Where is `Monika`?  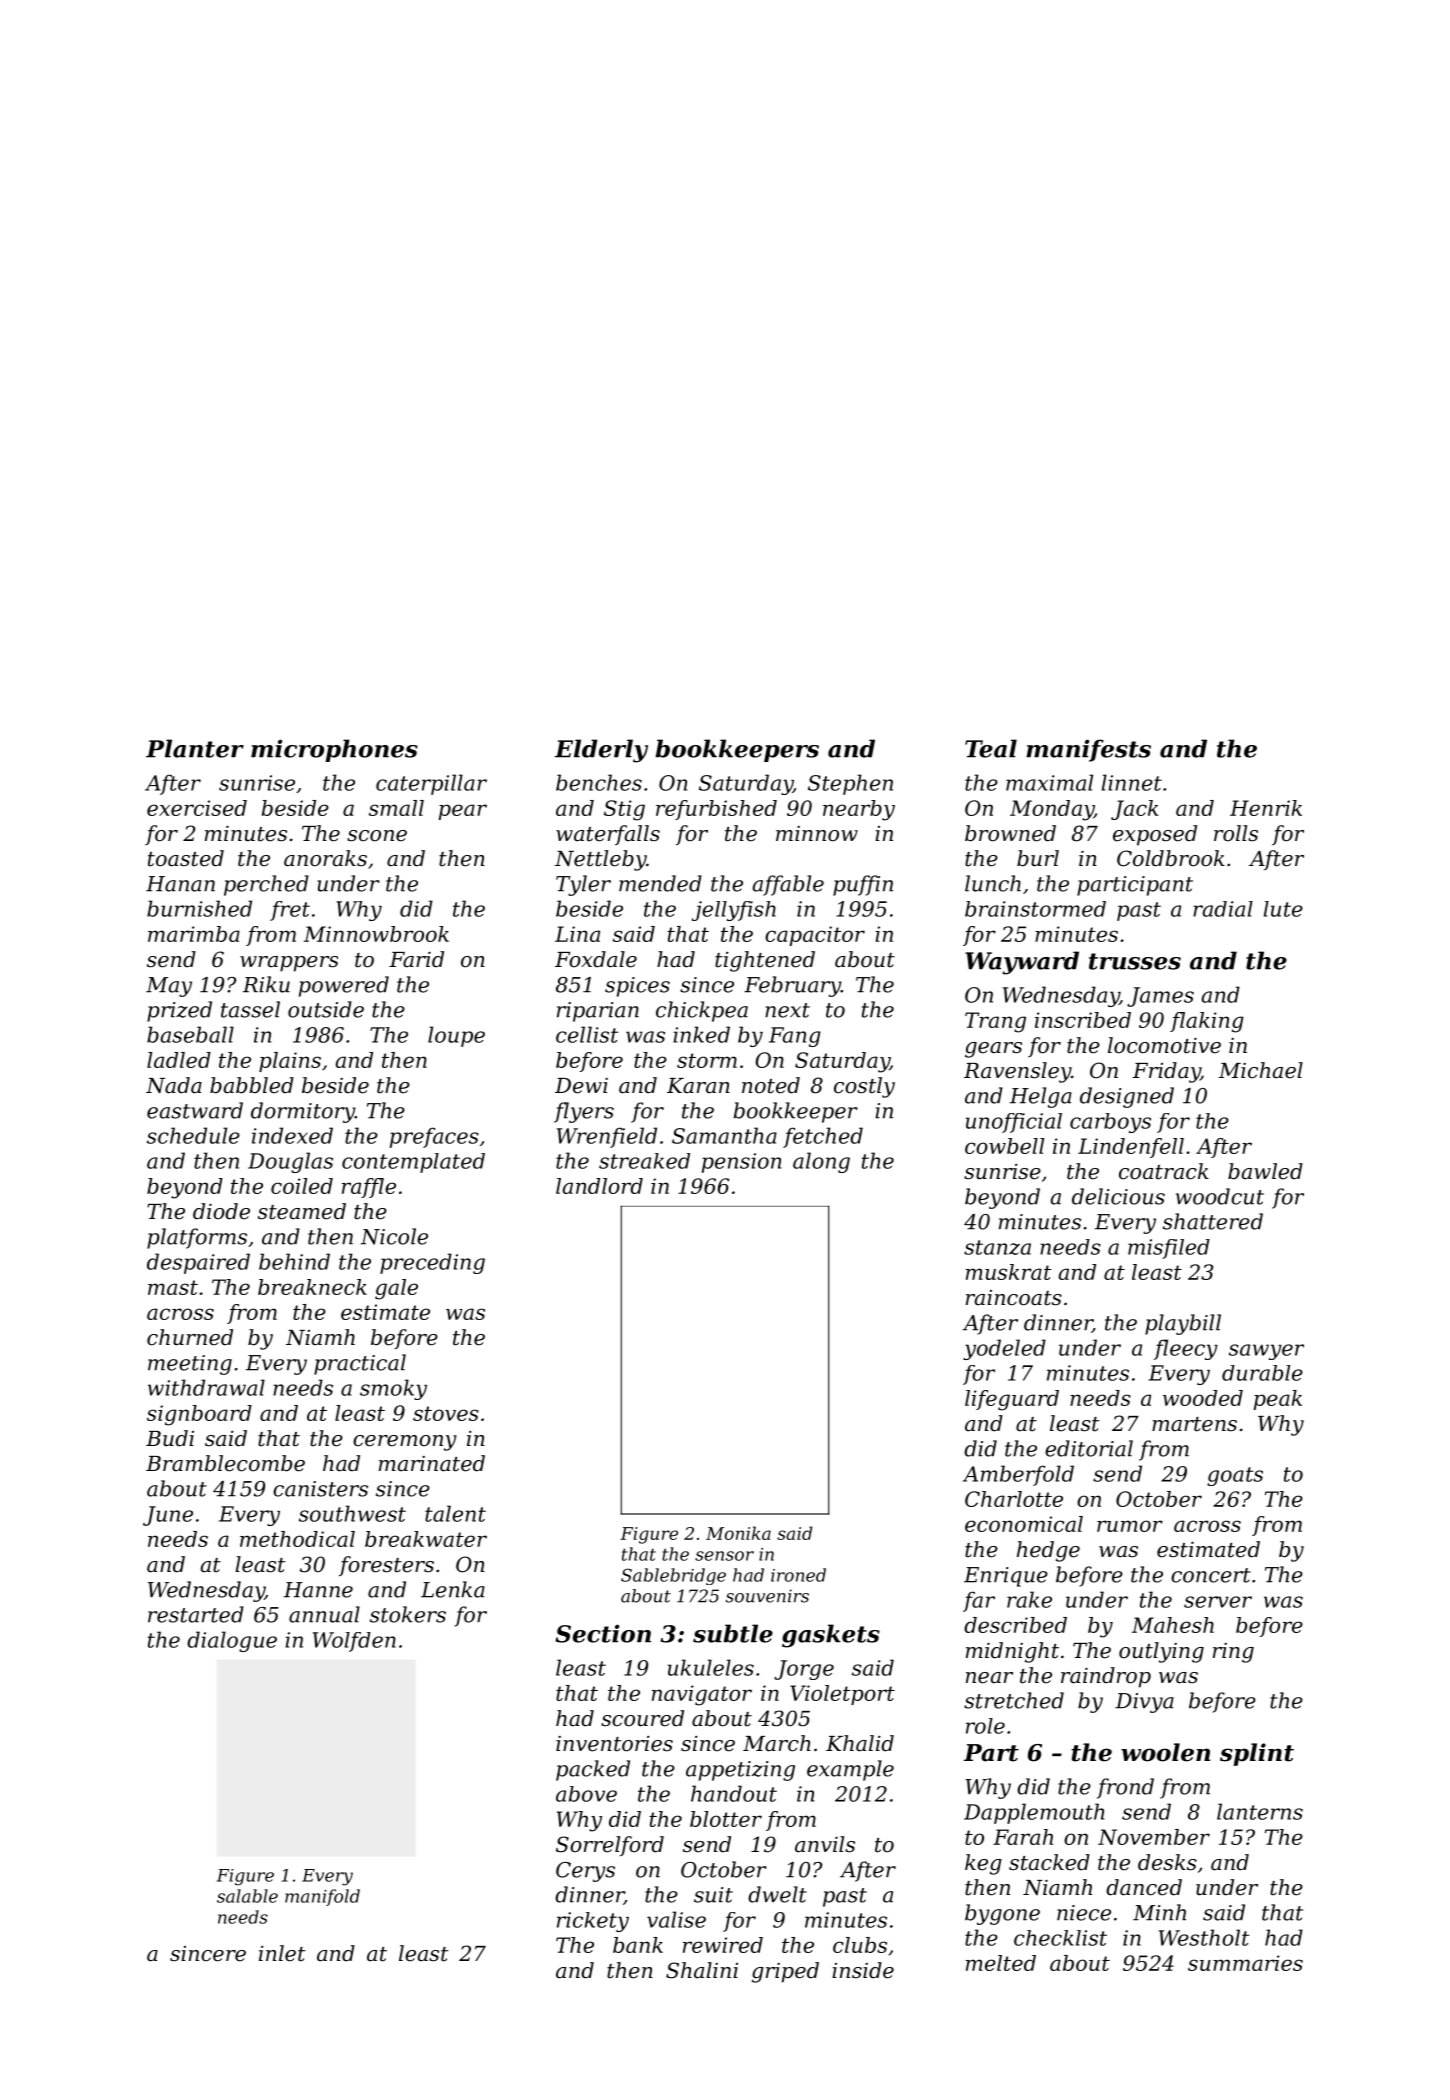 Monika is located at coordinates (738, 1533).
